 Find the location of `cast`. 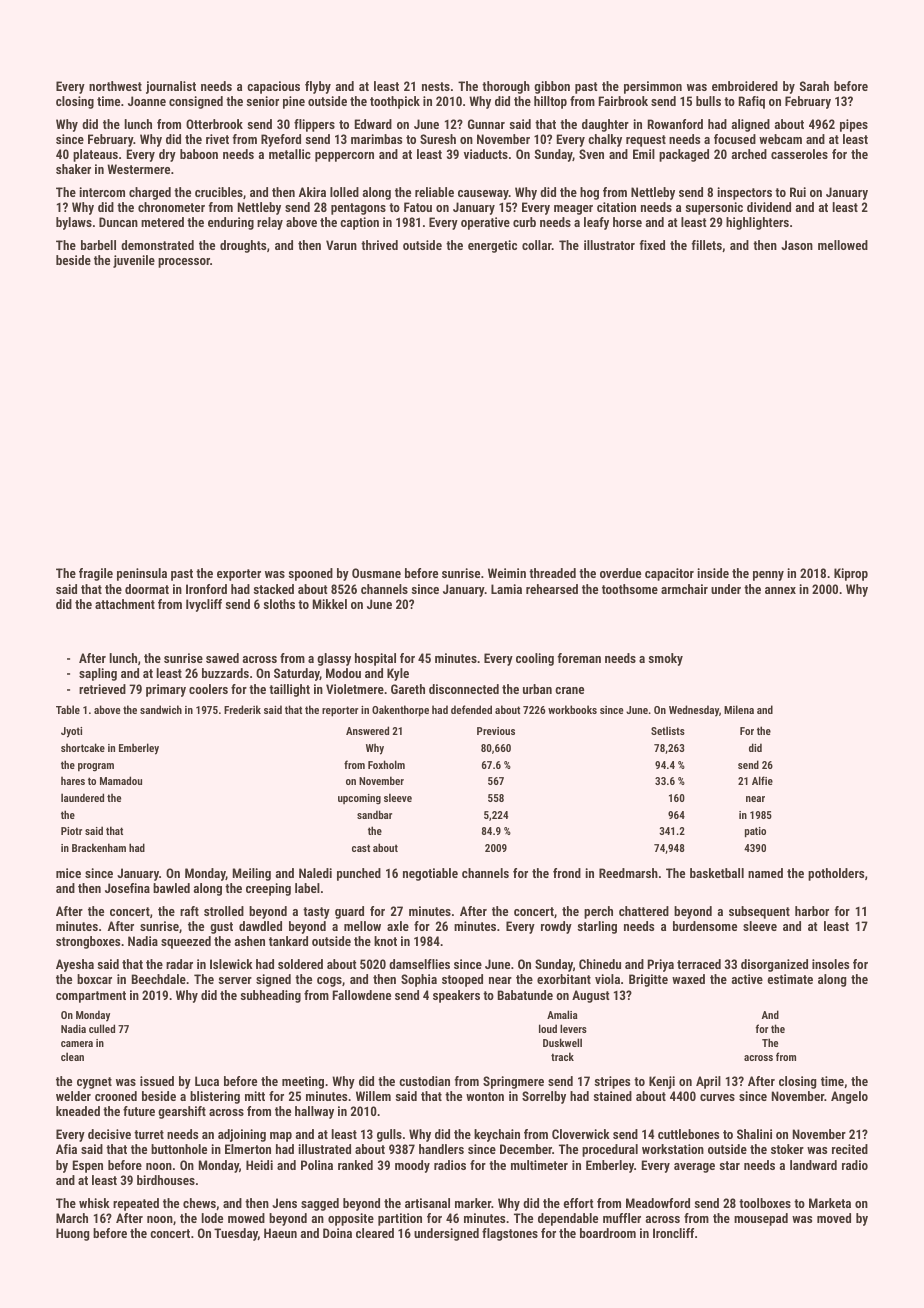

cast is located at coordinates (361, 848).
